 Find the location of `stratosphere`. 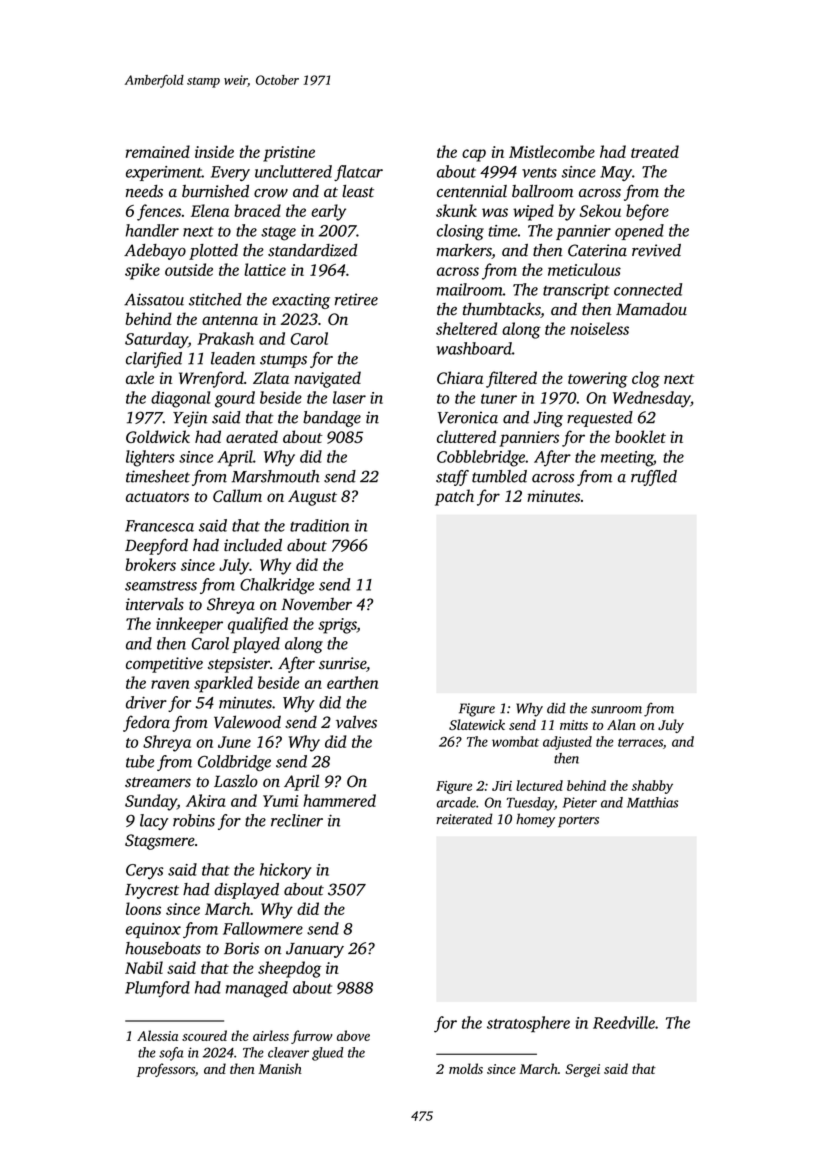

stratosphere is located at coordinates (528, 1024).
